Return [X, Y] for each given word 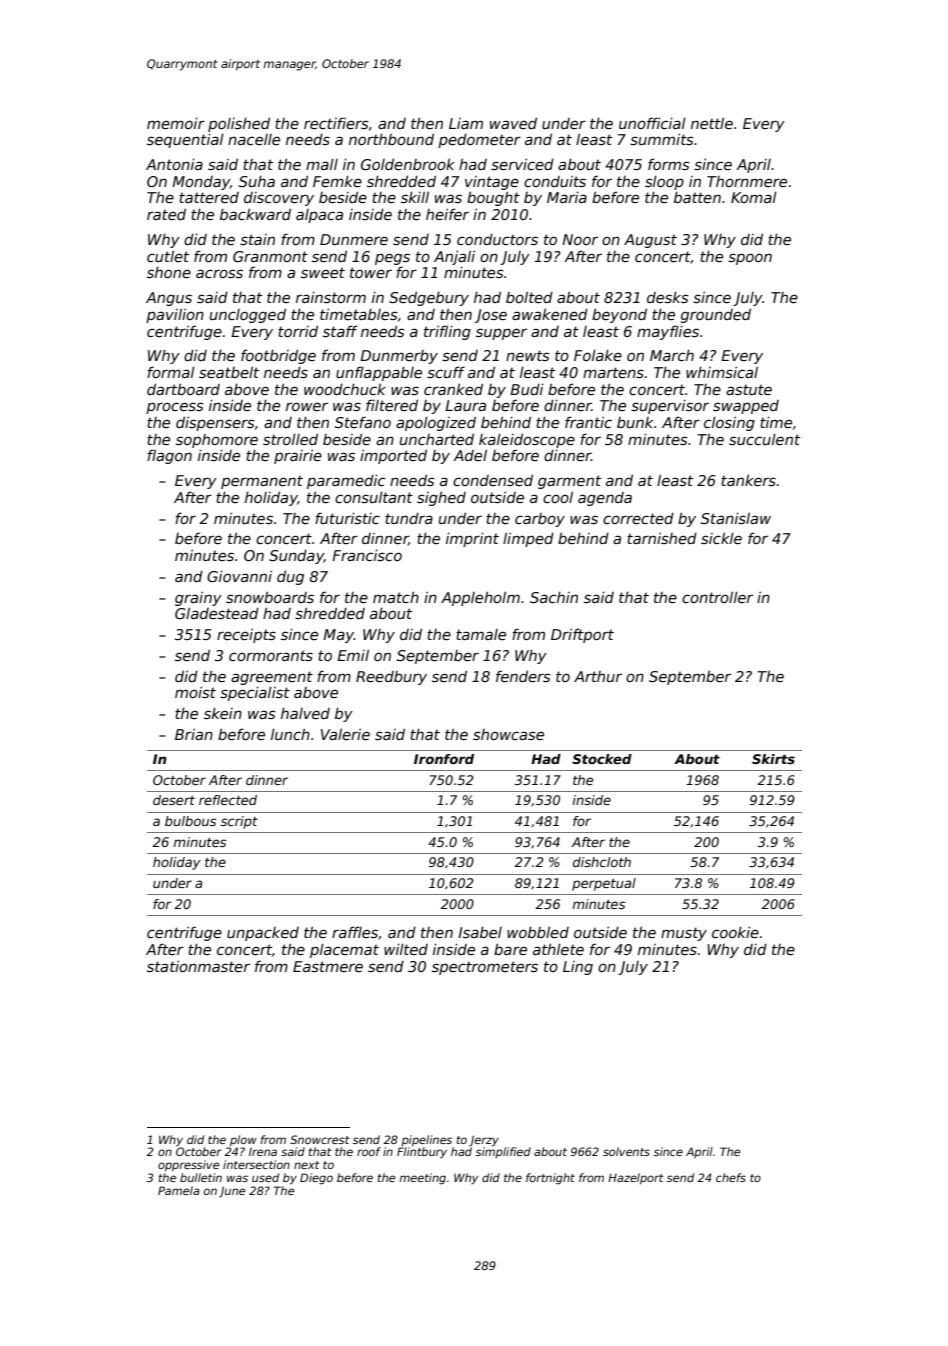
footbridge [278, 356]
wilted [406, 949]
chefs [731, 1177]
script [239, 822]
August [650, 241]
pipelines [426, 1141]
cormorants [271, 655]
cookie [735, 932]
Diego [316, 1179]
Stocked [602, 759]
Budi [527, 389]
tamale [481, 634]
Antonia [174, 164]
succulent [764, 439]
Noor [580, 239]
